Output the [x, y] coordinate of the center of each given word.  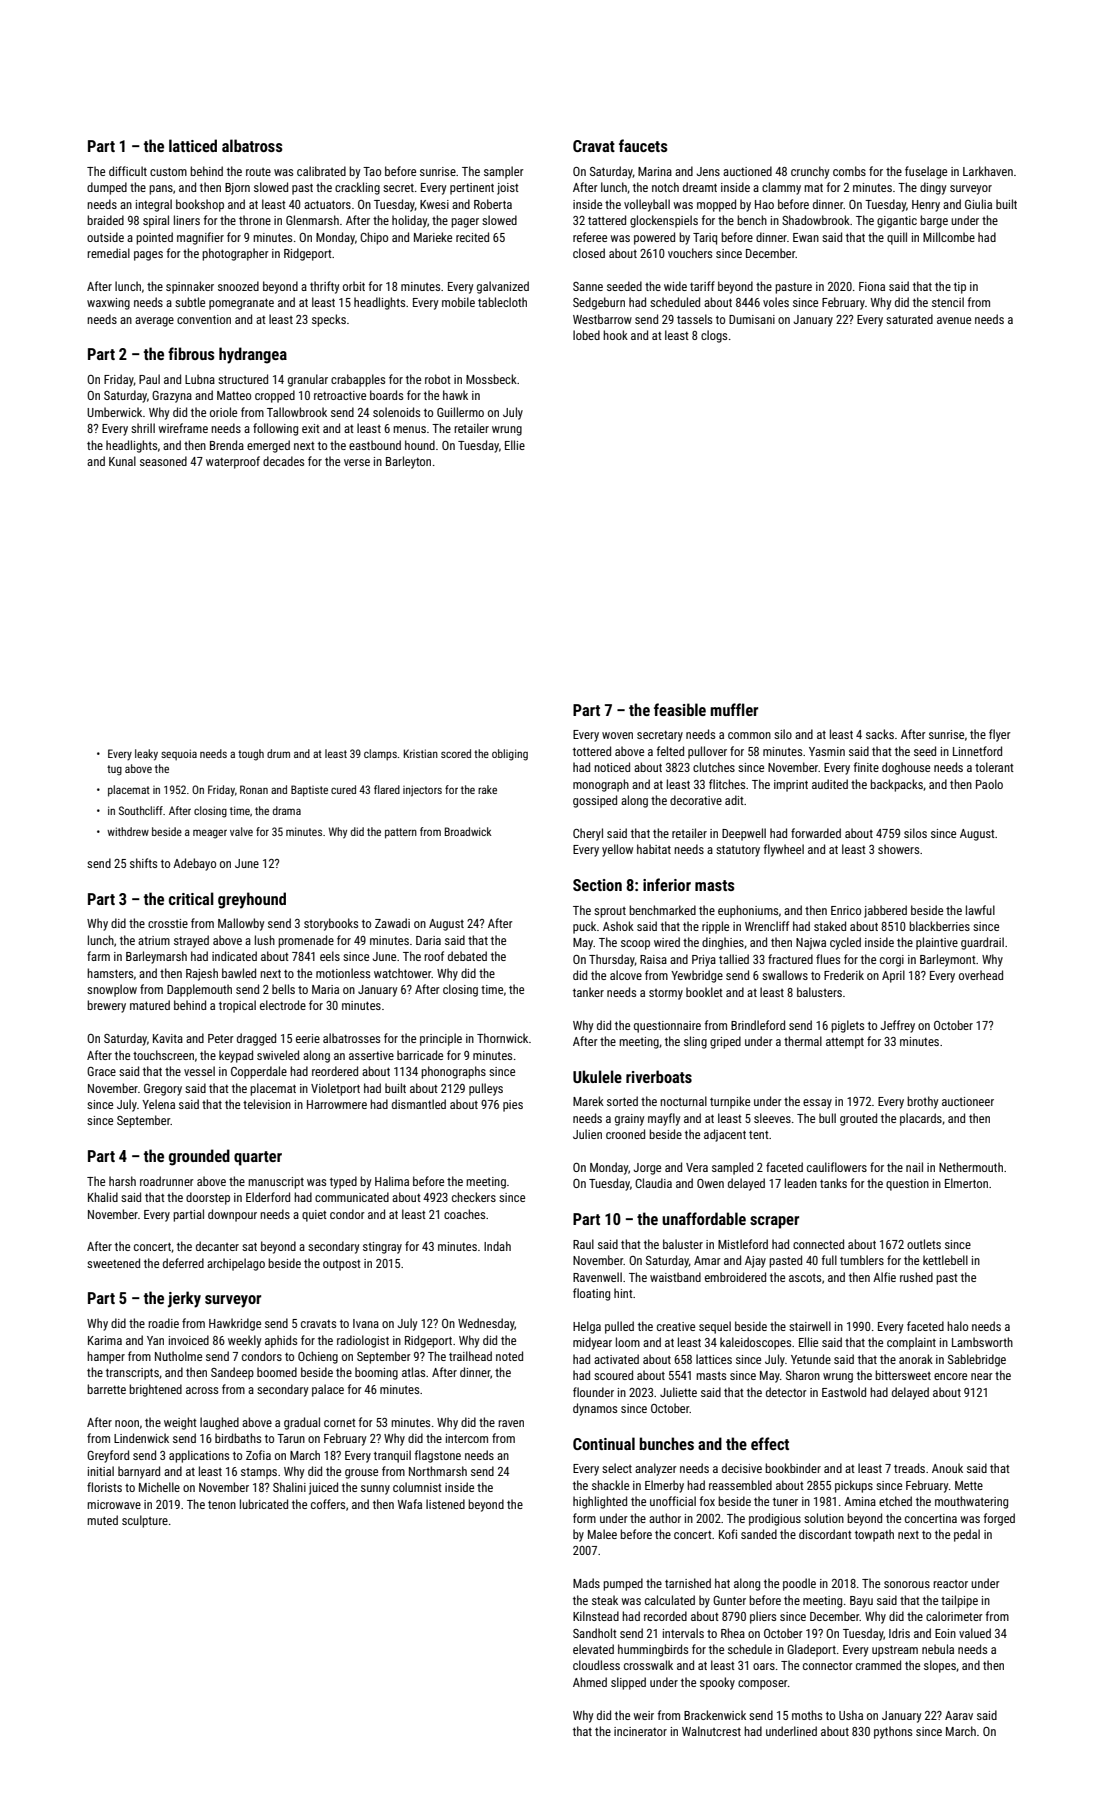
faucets [643, 145]
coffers [328, 1504]
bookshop [200, 205]
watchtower [403, 973]
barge [934, 221]
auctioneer [968, 1101]
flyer [1000, 735]
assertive [371, 1055]
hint [623, 1293]
